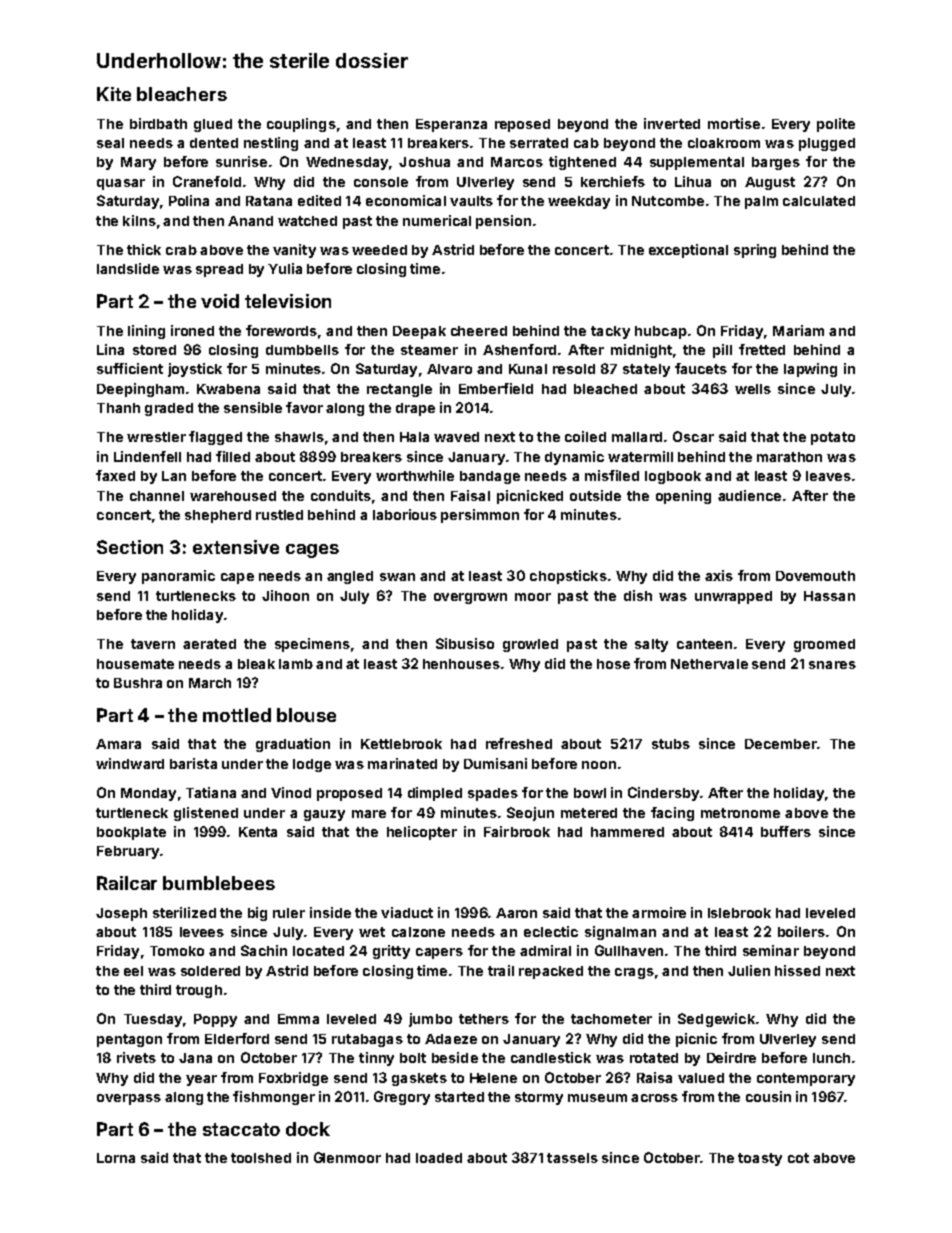  I want to click on mortise, so click(734, 123).
